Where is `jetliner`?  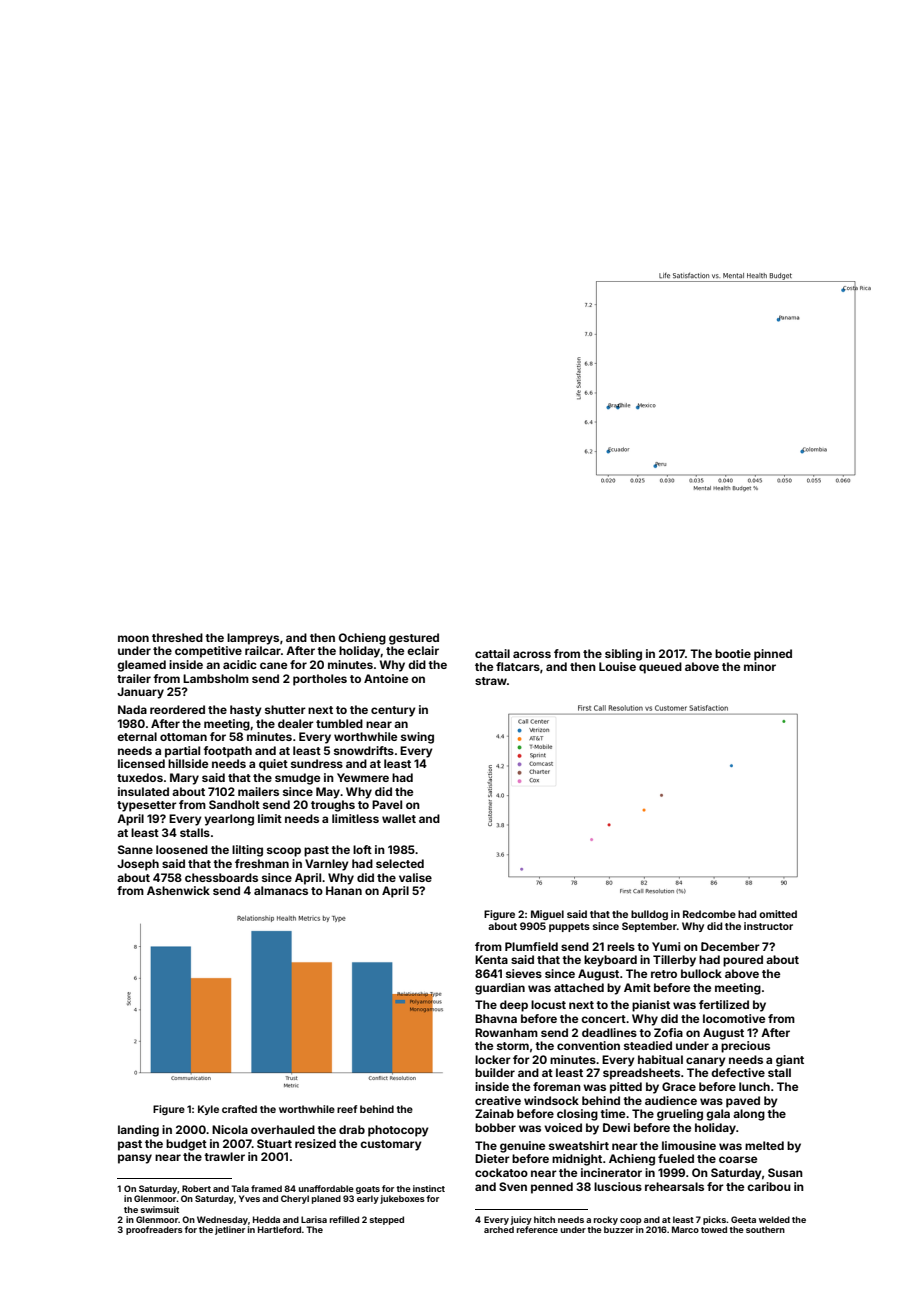 jetliner is located at coordinates (230, 1230).
